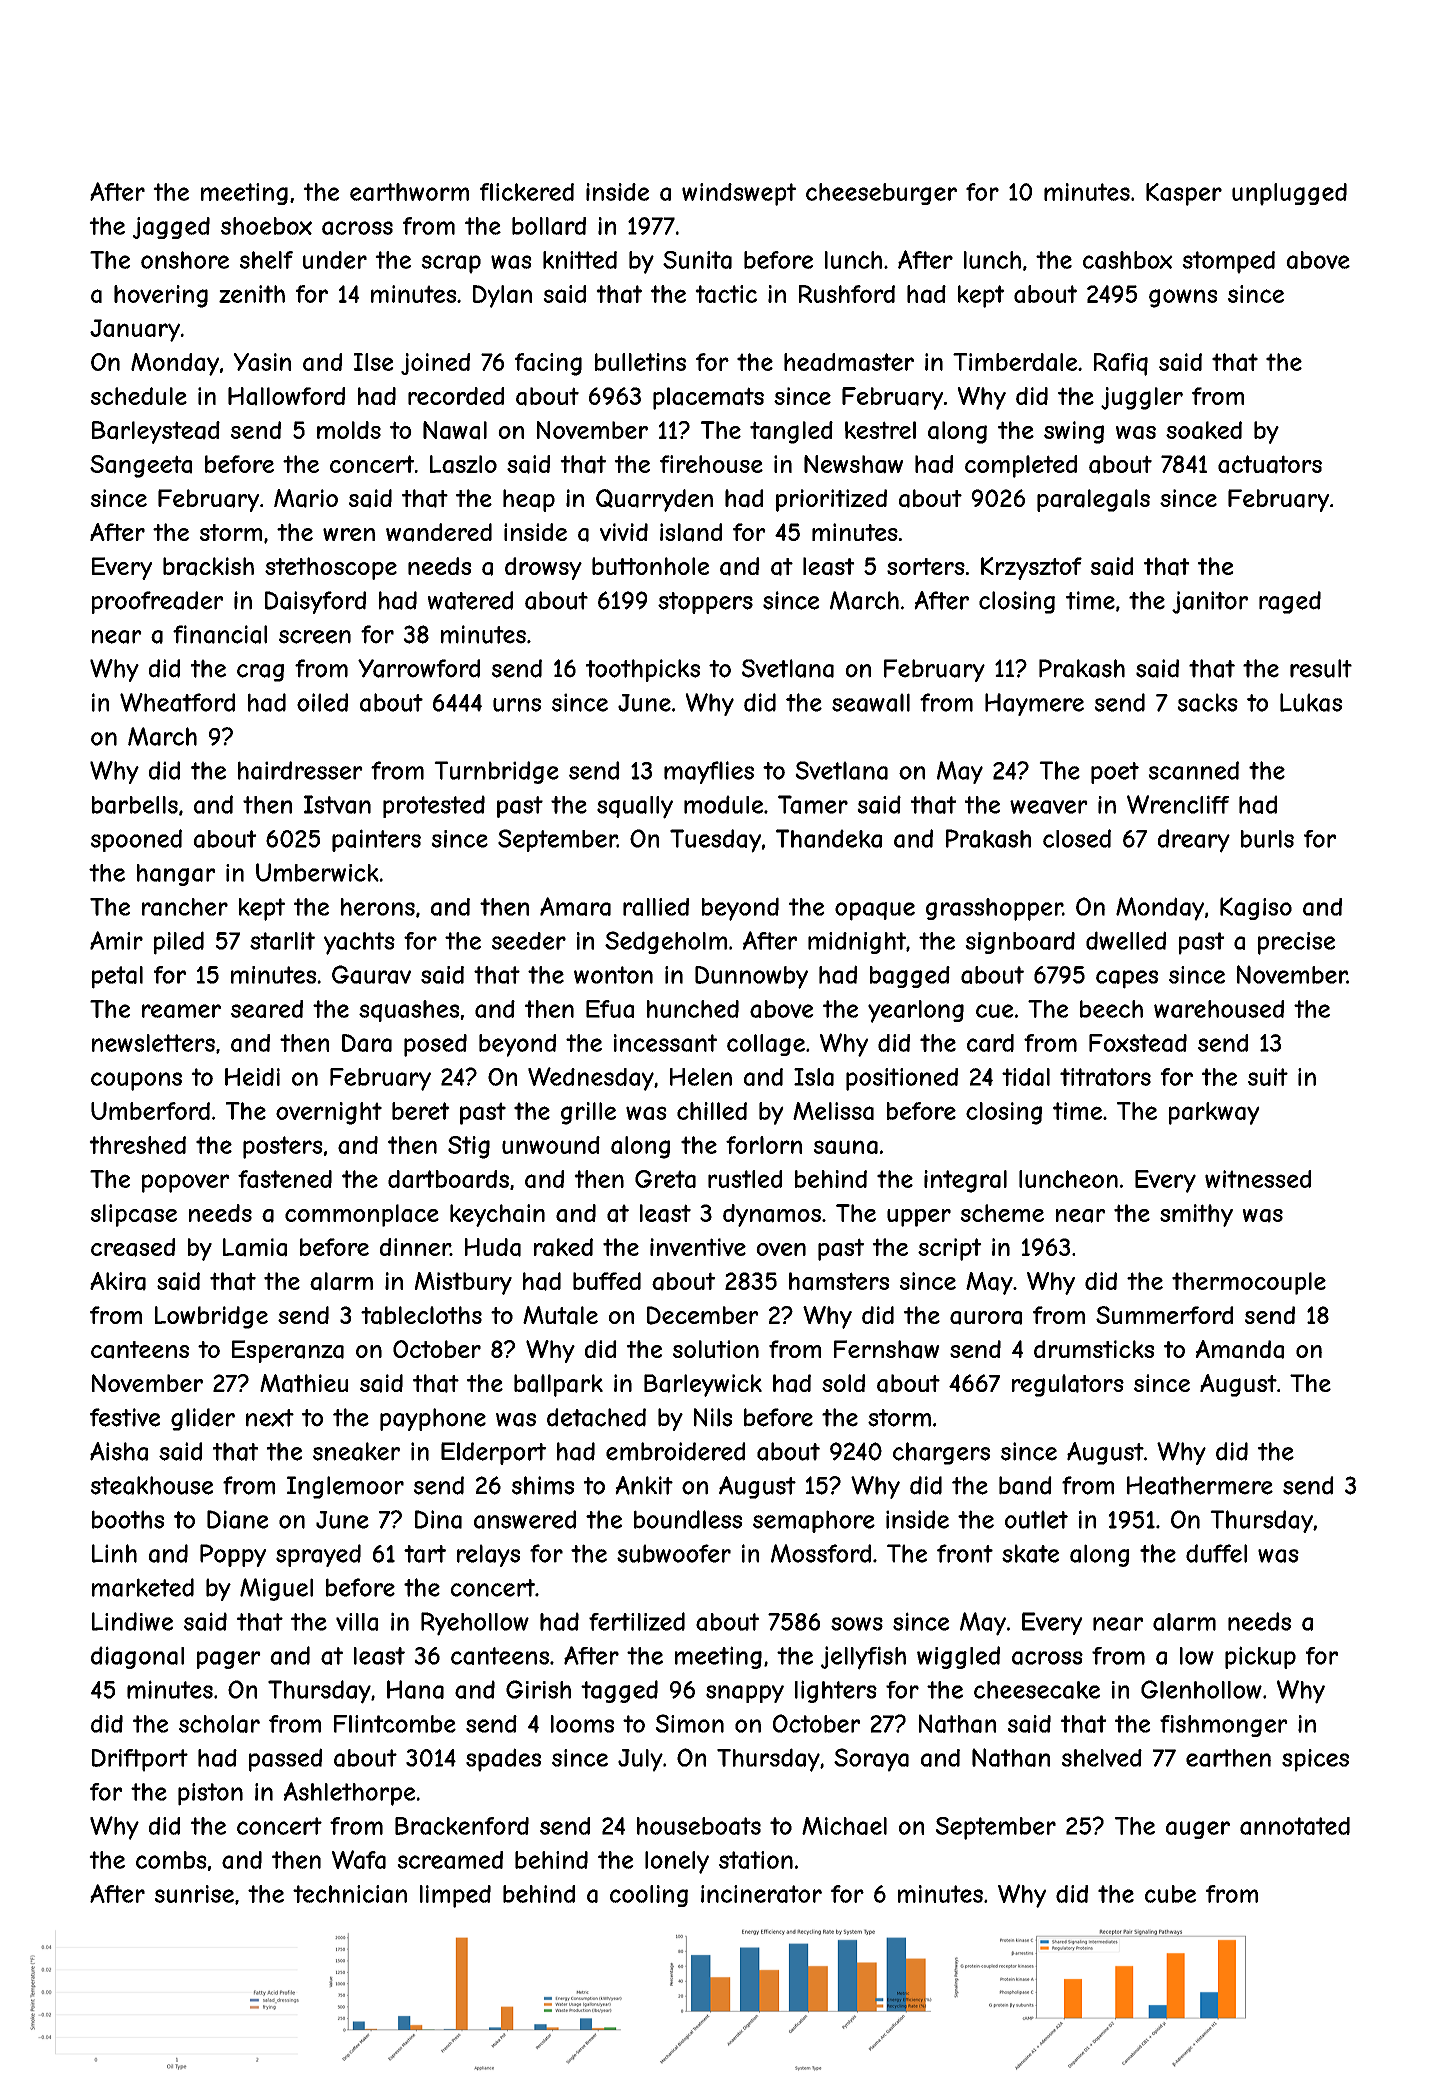 The image size is (1450, 2100). What do you see at coordinates (665, 1043) in the image?
I see `incessant` at bounding box center [665, 1043].
